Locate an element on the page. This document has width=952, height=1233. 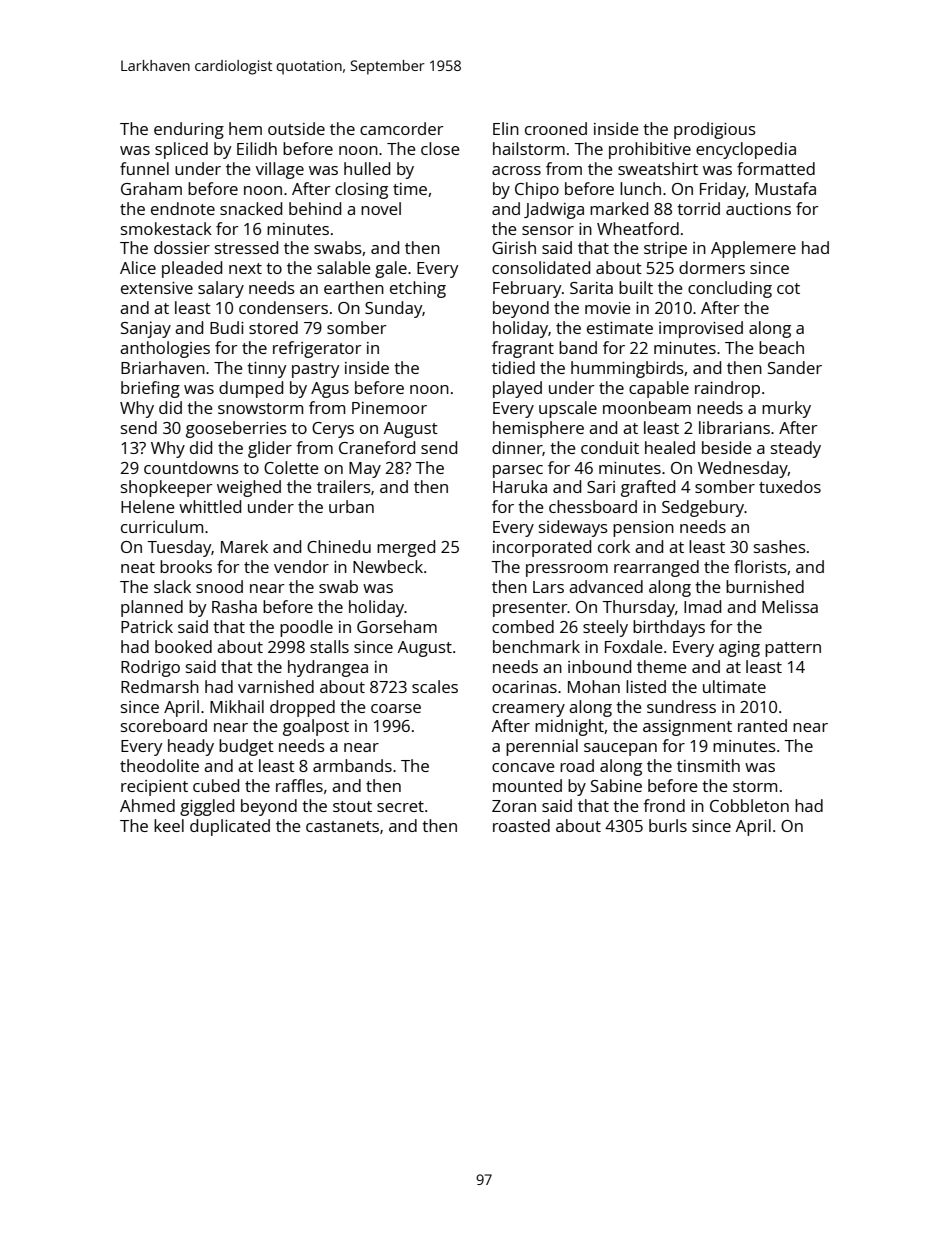
castanets is located at coordinates (342, 826).
